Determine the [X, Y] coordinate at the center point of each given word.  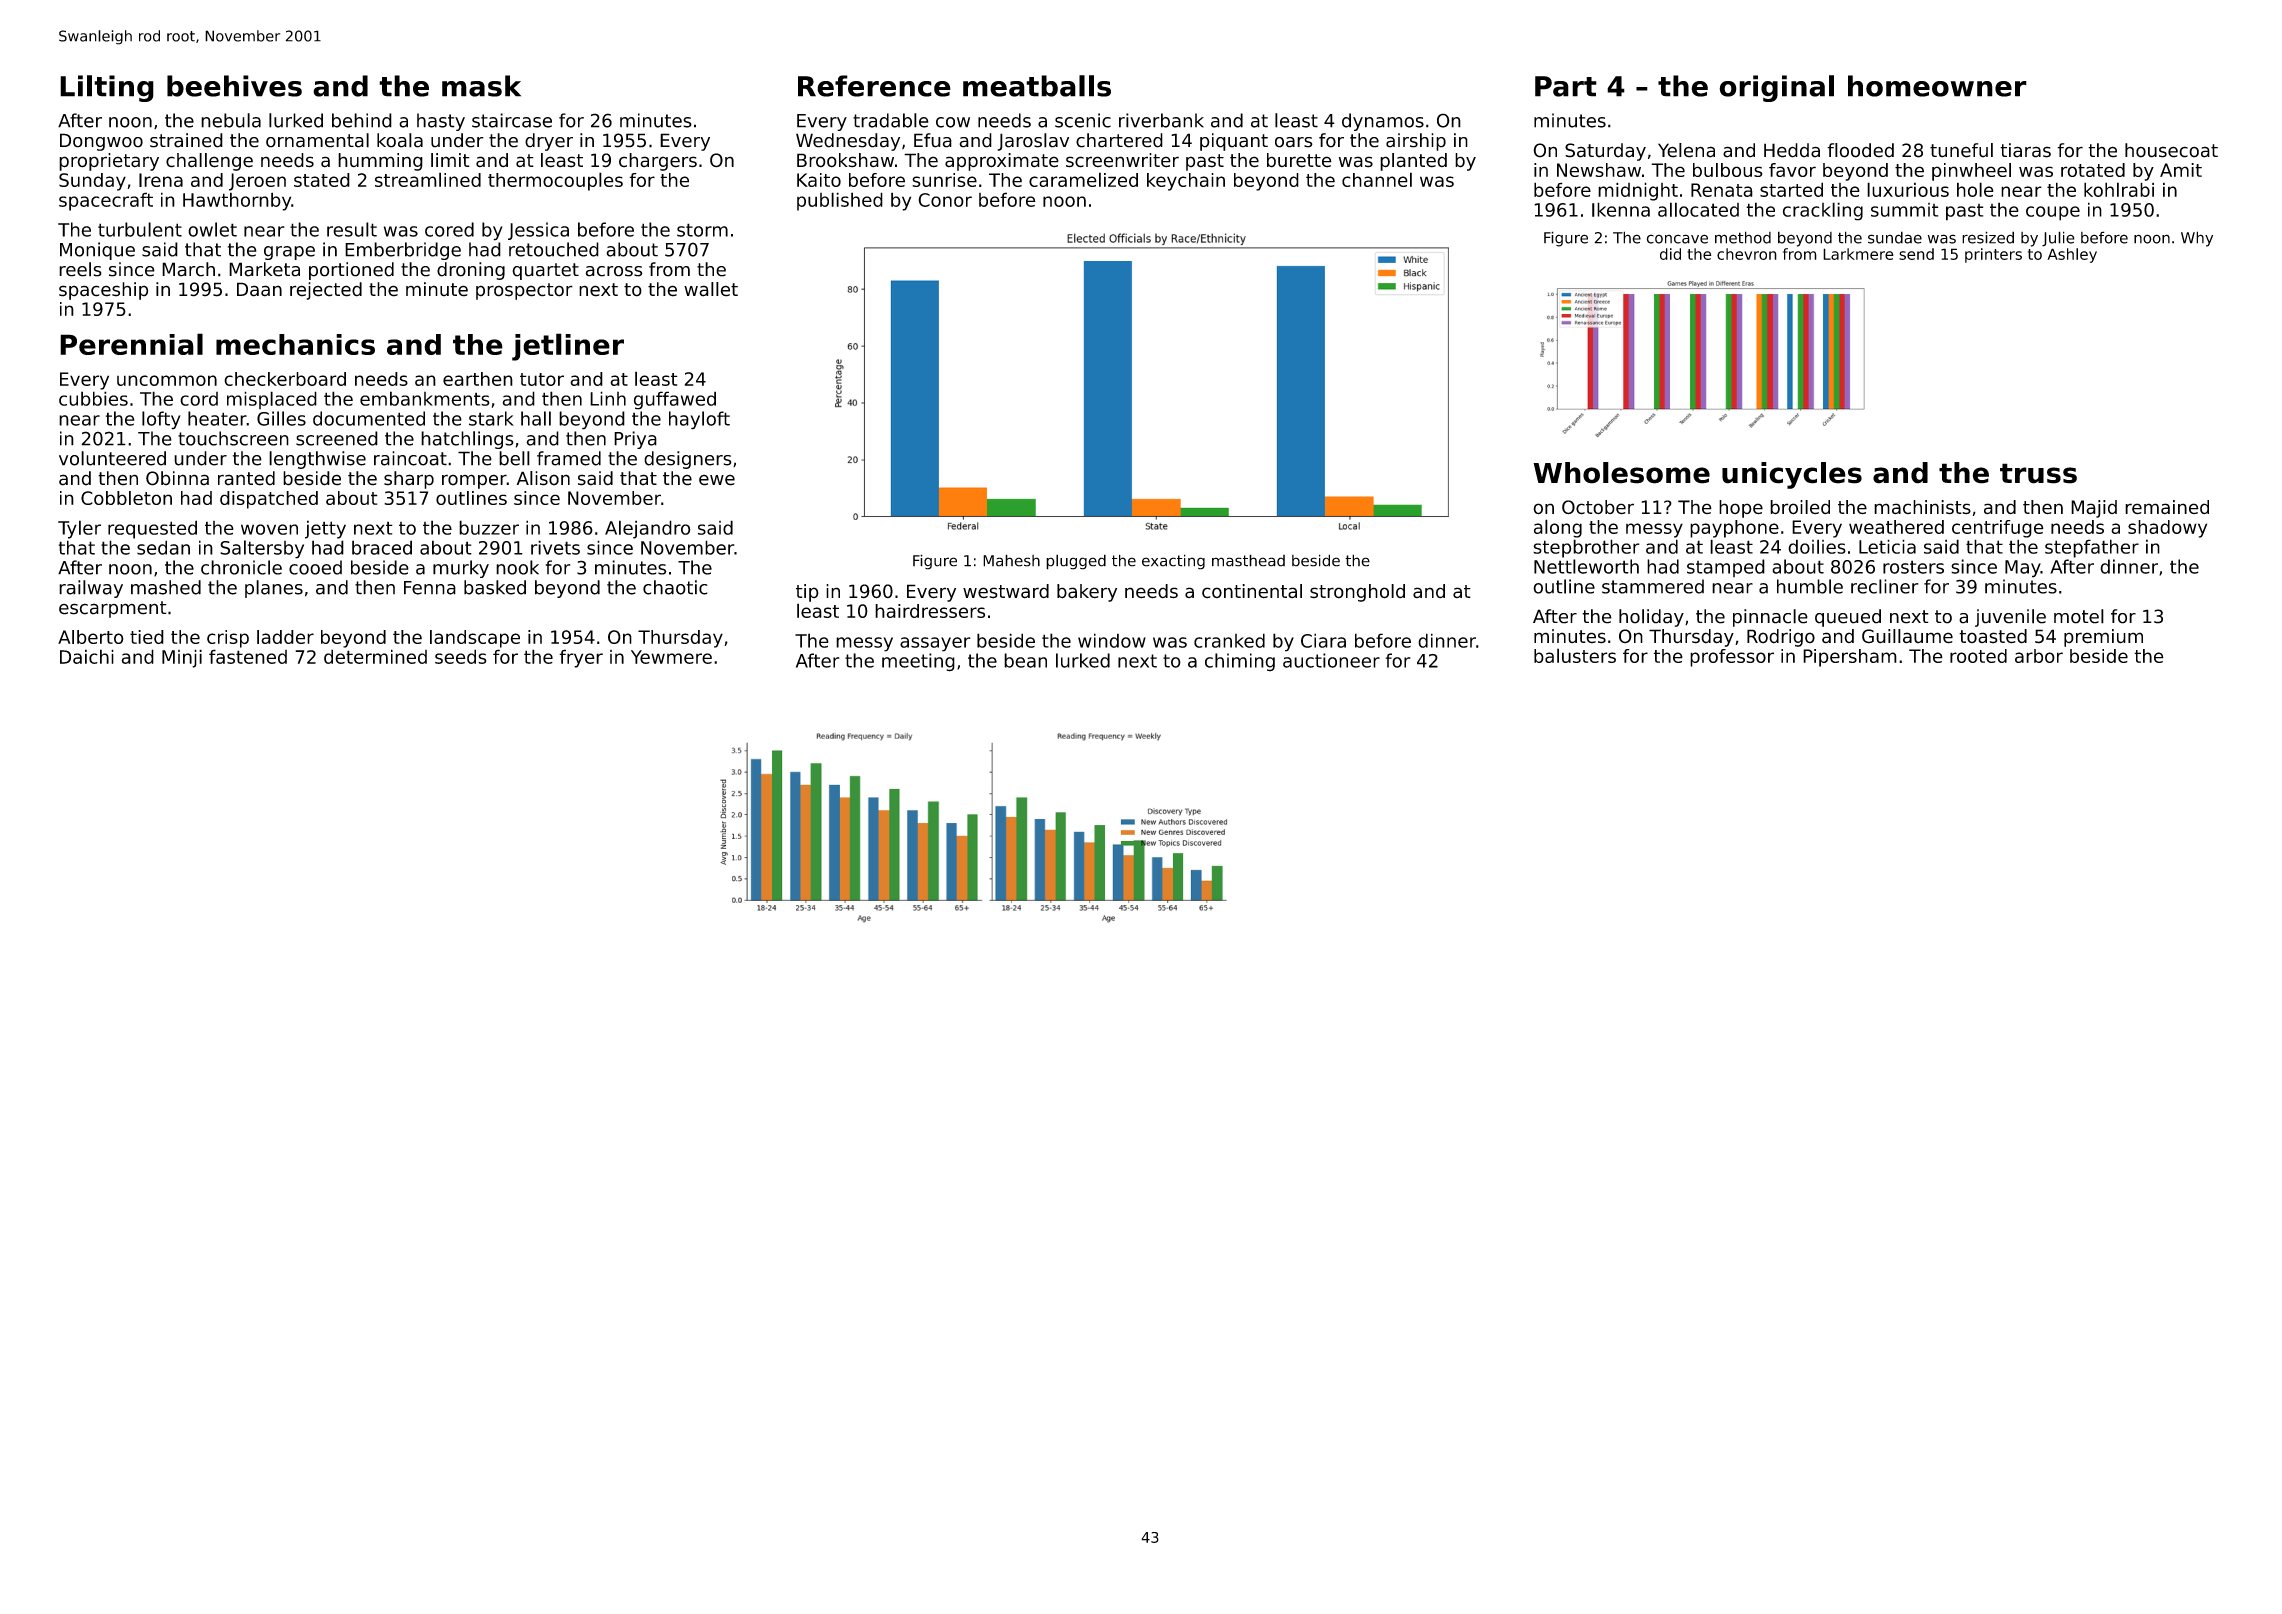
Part [1566, 86]
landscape [475, 639]
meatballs [1037, 86]
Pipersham [1850, 658]
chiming [1240, 662]
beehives [234, 86]
